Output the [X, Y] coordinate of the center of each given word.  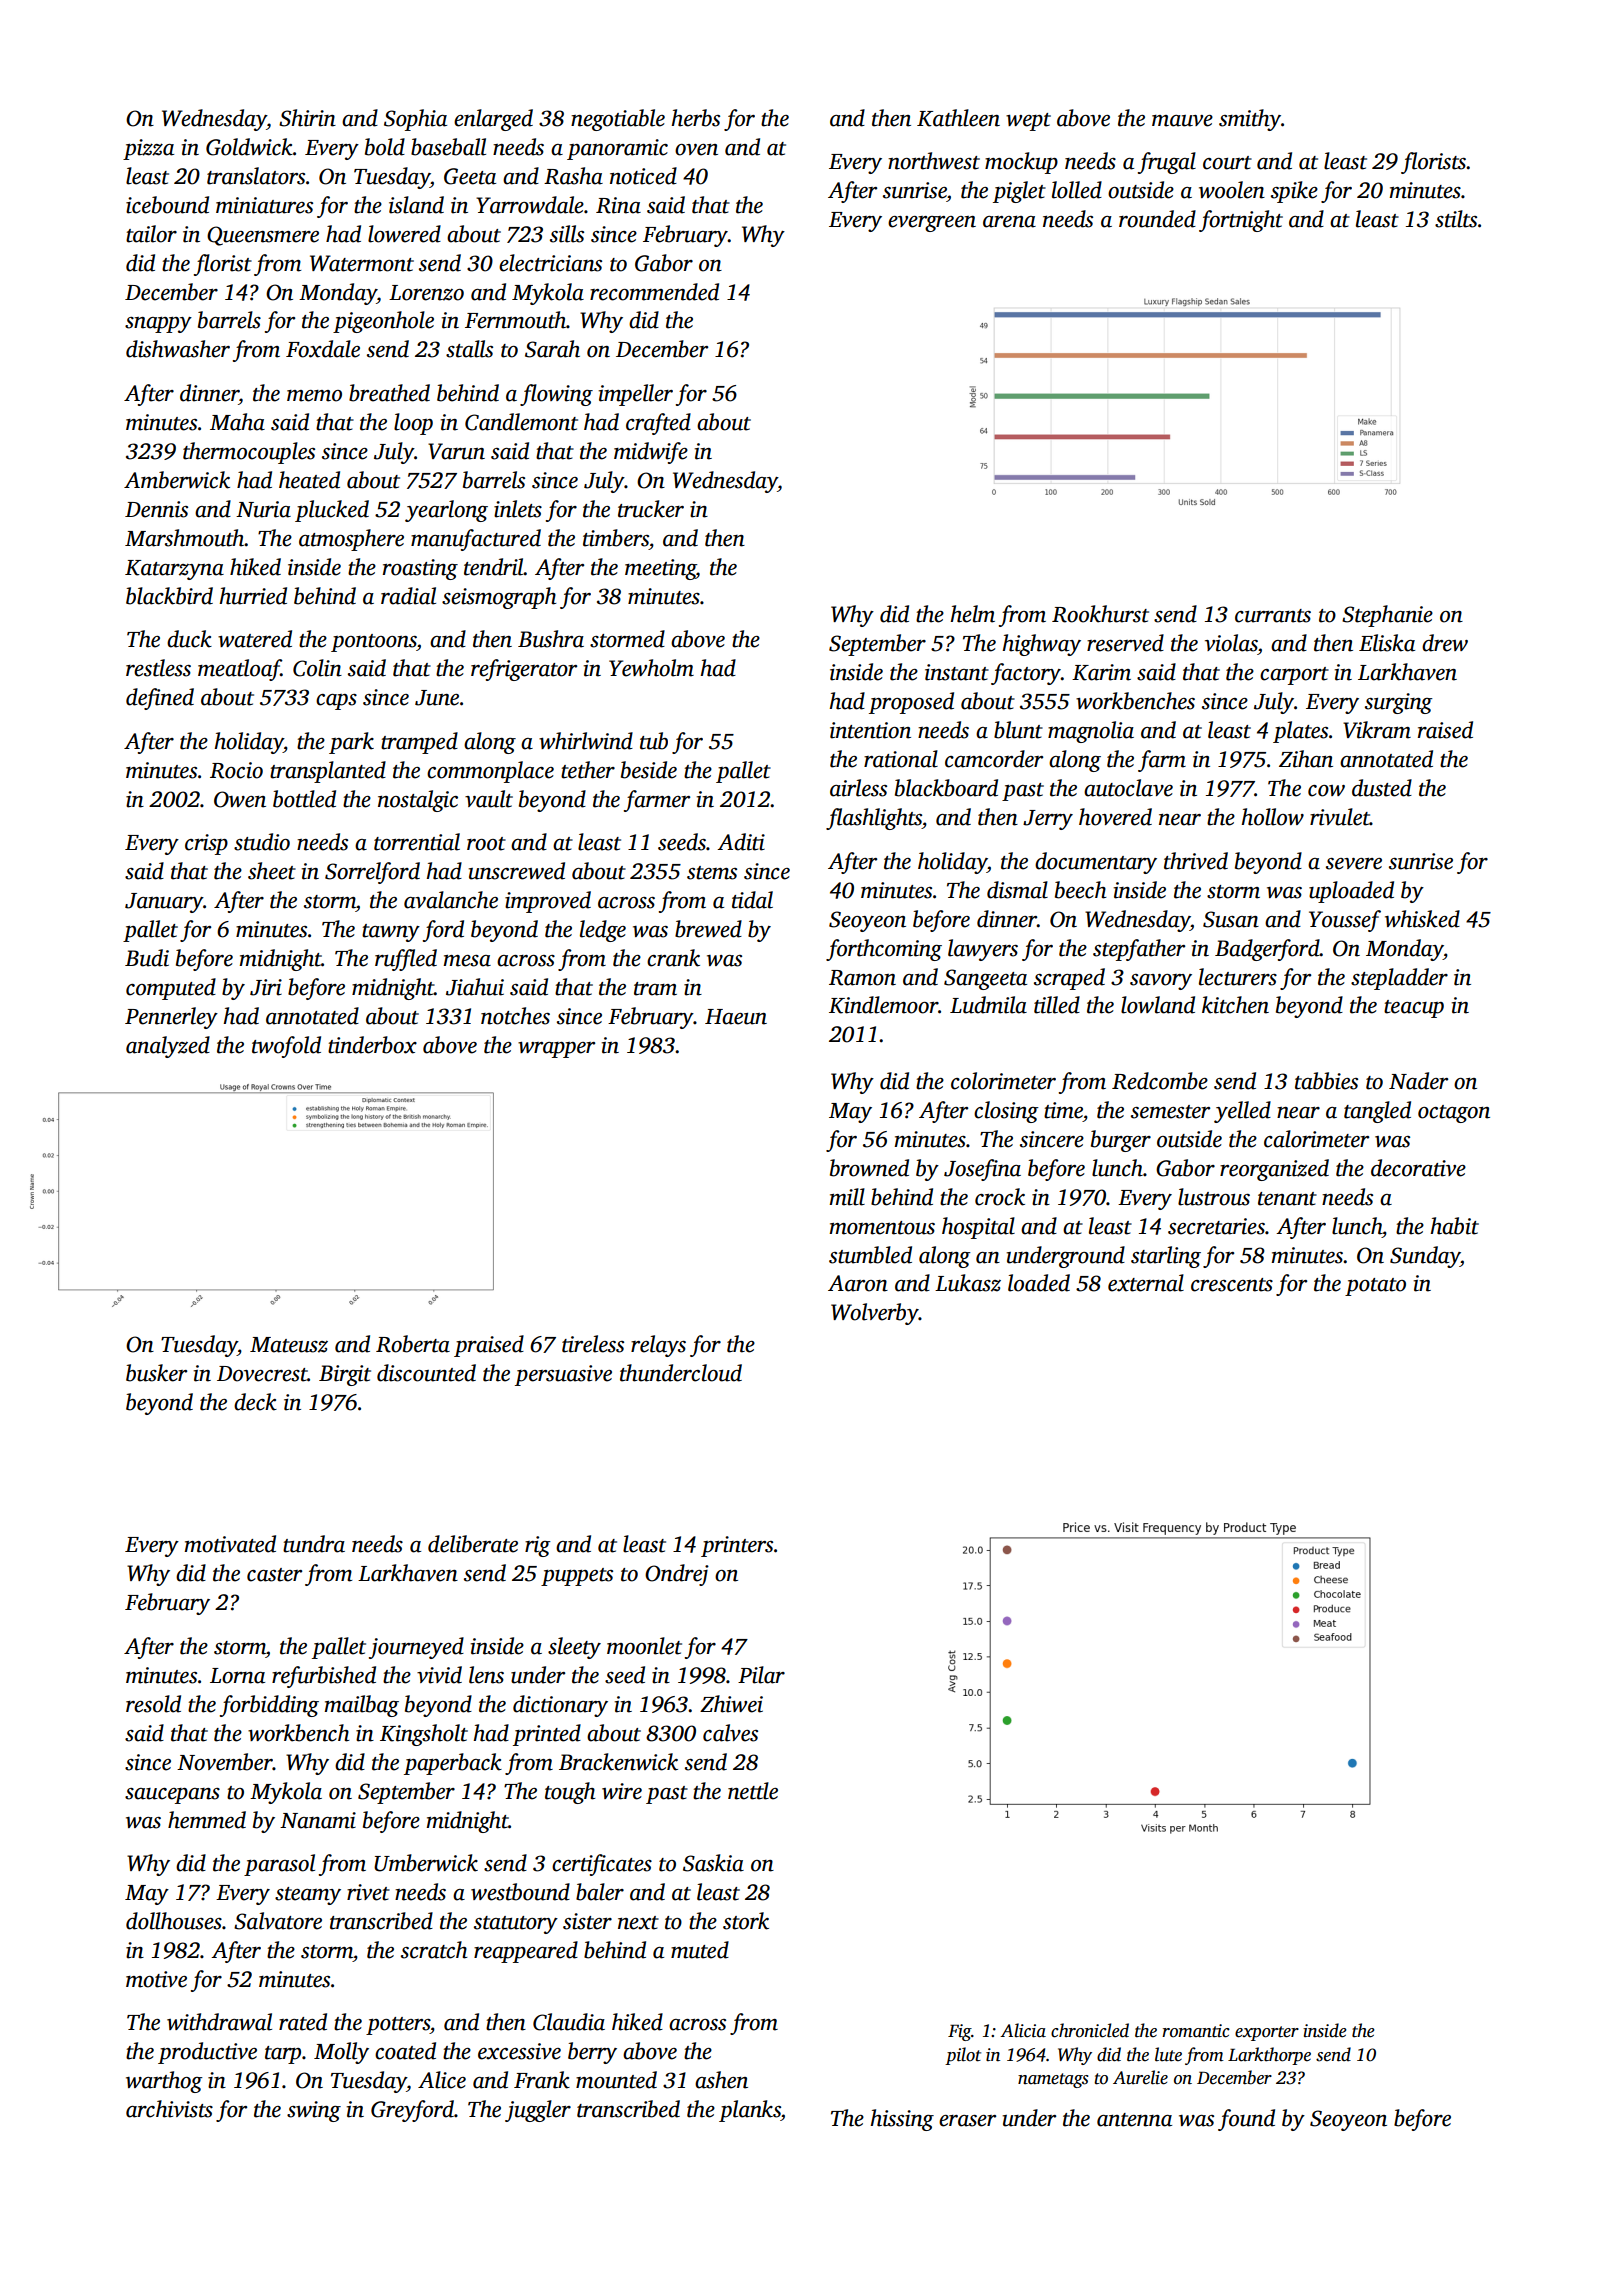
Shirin [307, 118]
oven [696, 150]
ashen [721, 2080]
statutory [516, 1925]
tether [588, 770]
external [1146, 1283]
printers [737, 1546]
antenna [1134, 2120]
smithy [1250, 120]
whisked [1422, 919]
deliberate [473, 1544]
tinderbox [372, 1045]
